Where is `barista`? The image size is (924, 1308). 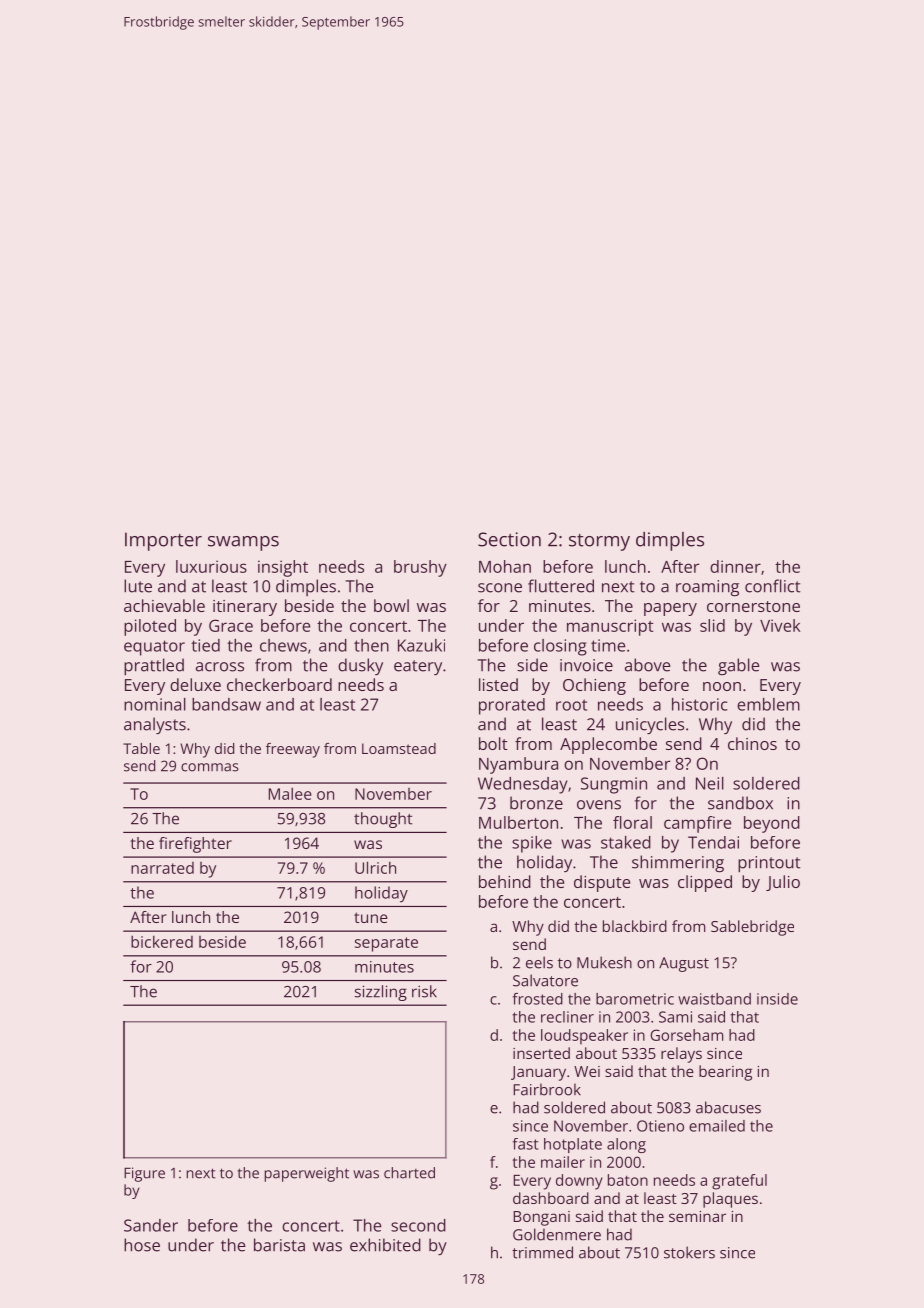
barista is located at coordinates (279, 1245).
